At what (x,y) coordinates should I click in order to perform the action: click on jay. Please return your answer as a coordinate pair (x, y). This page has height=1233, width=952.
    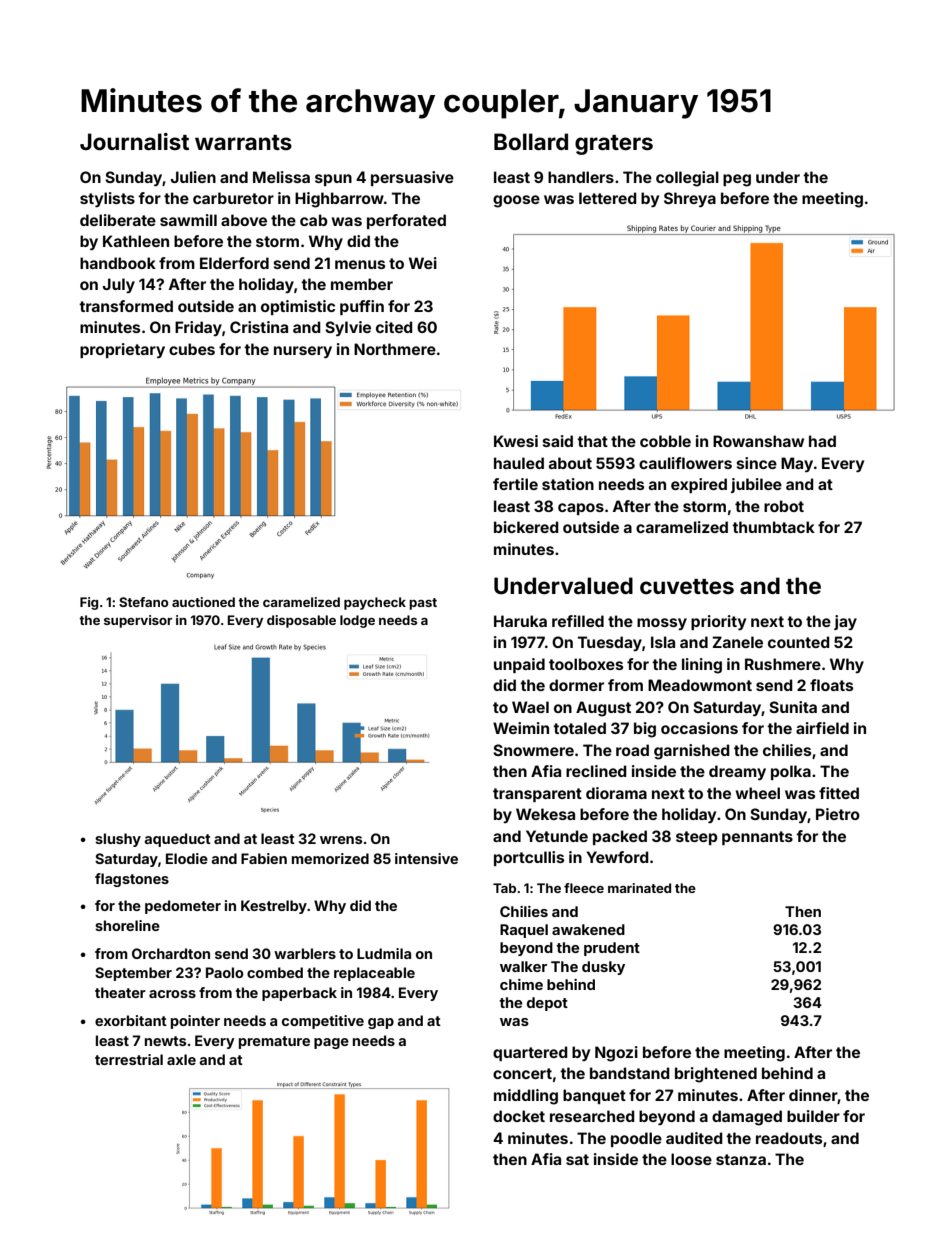
    Looking at the image, I should click on (845, 622).
